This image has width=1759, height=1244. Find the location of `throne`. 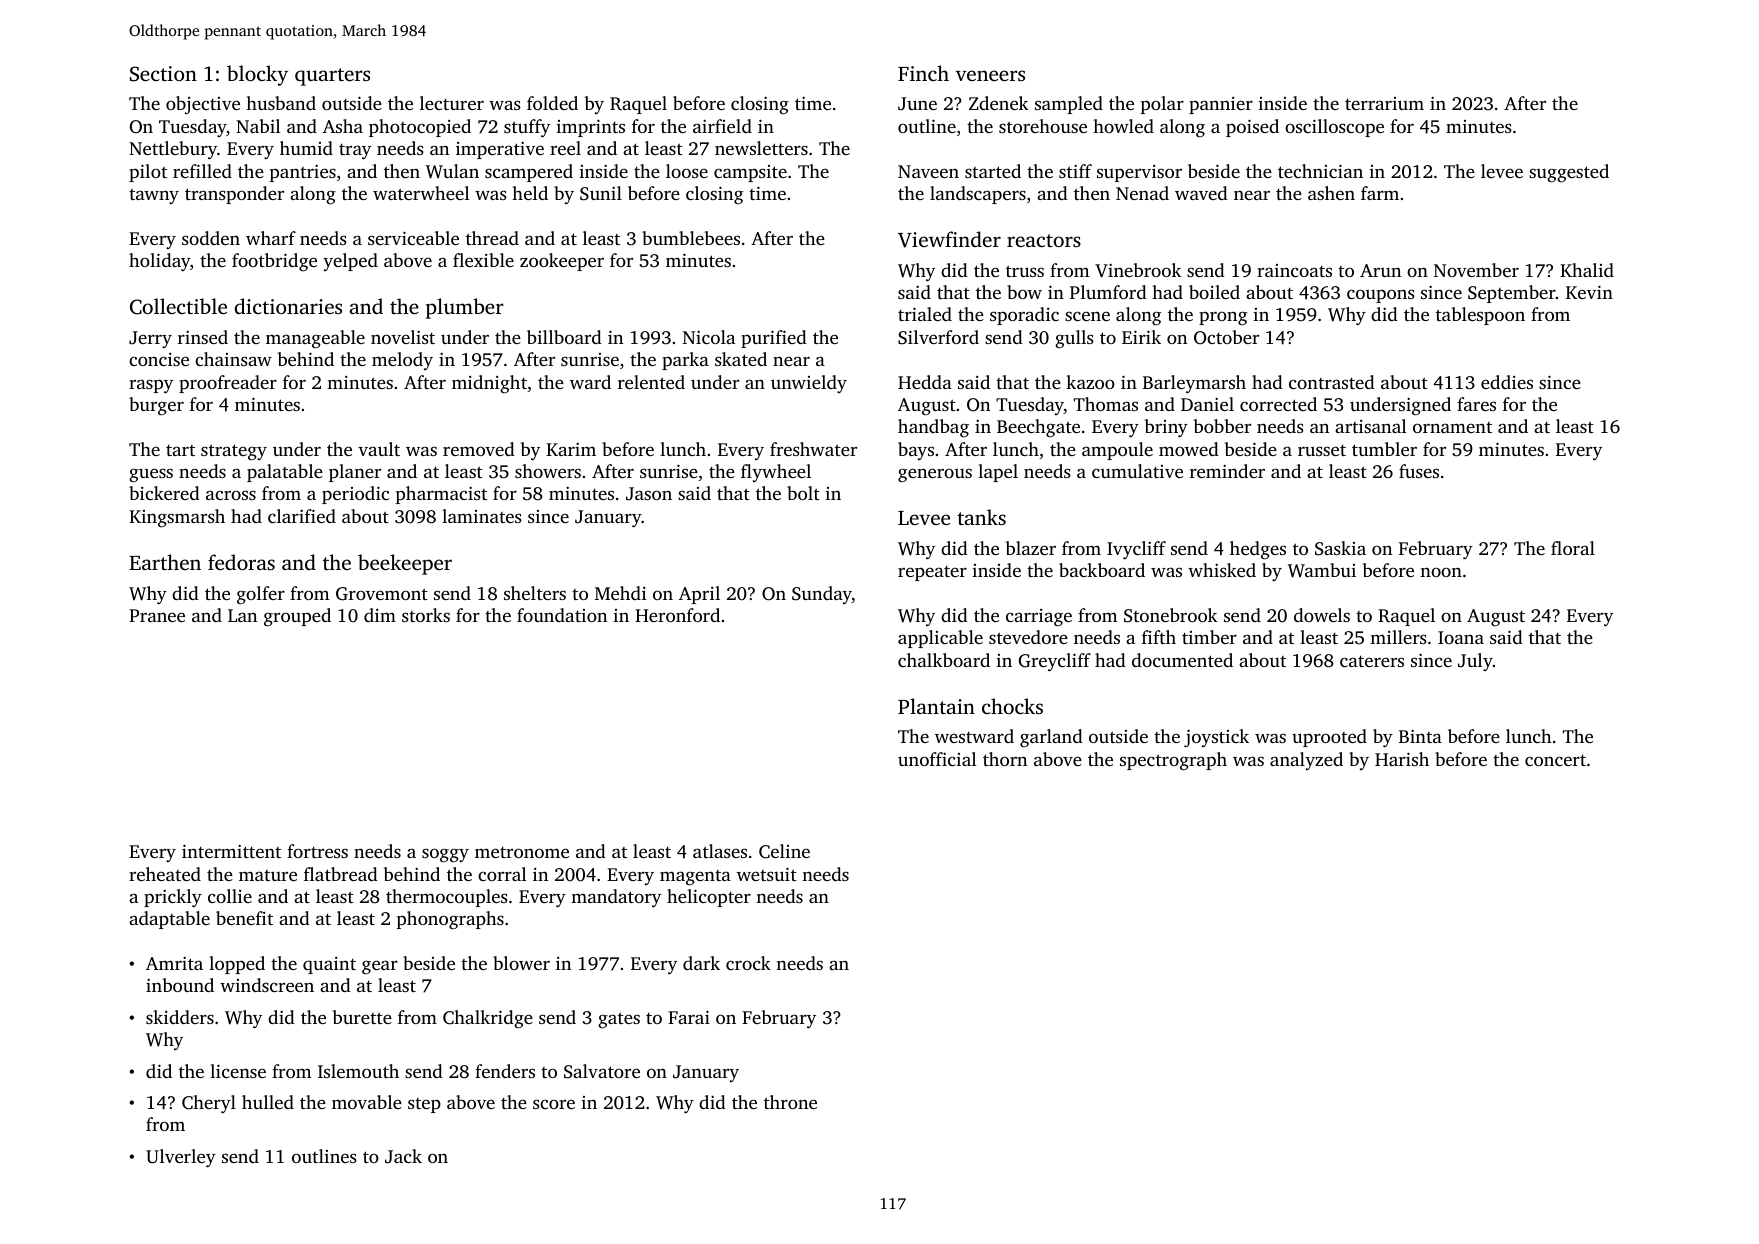

throne is located at coordinates (790, 1102).
